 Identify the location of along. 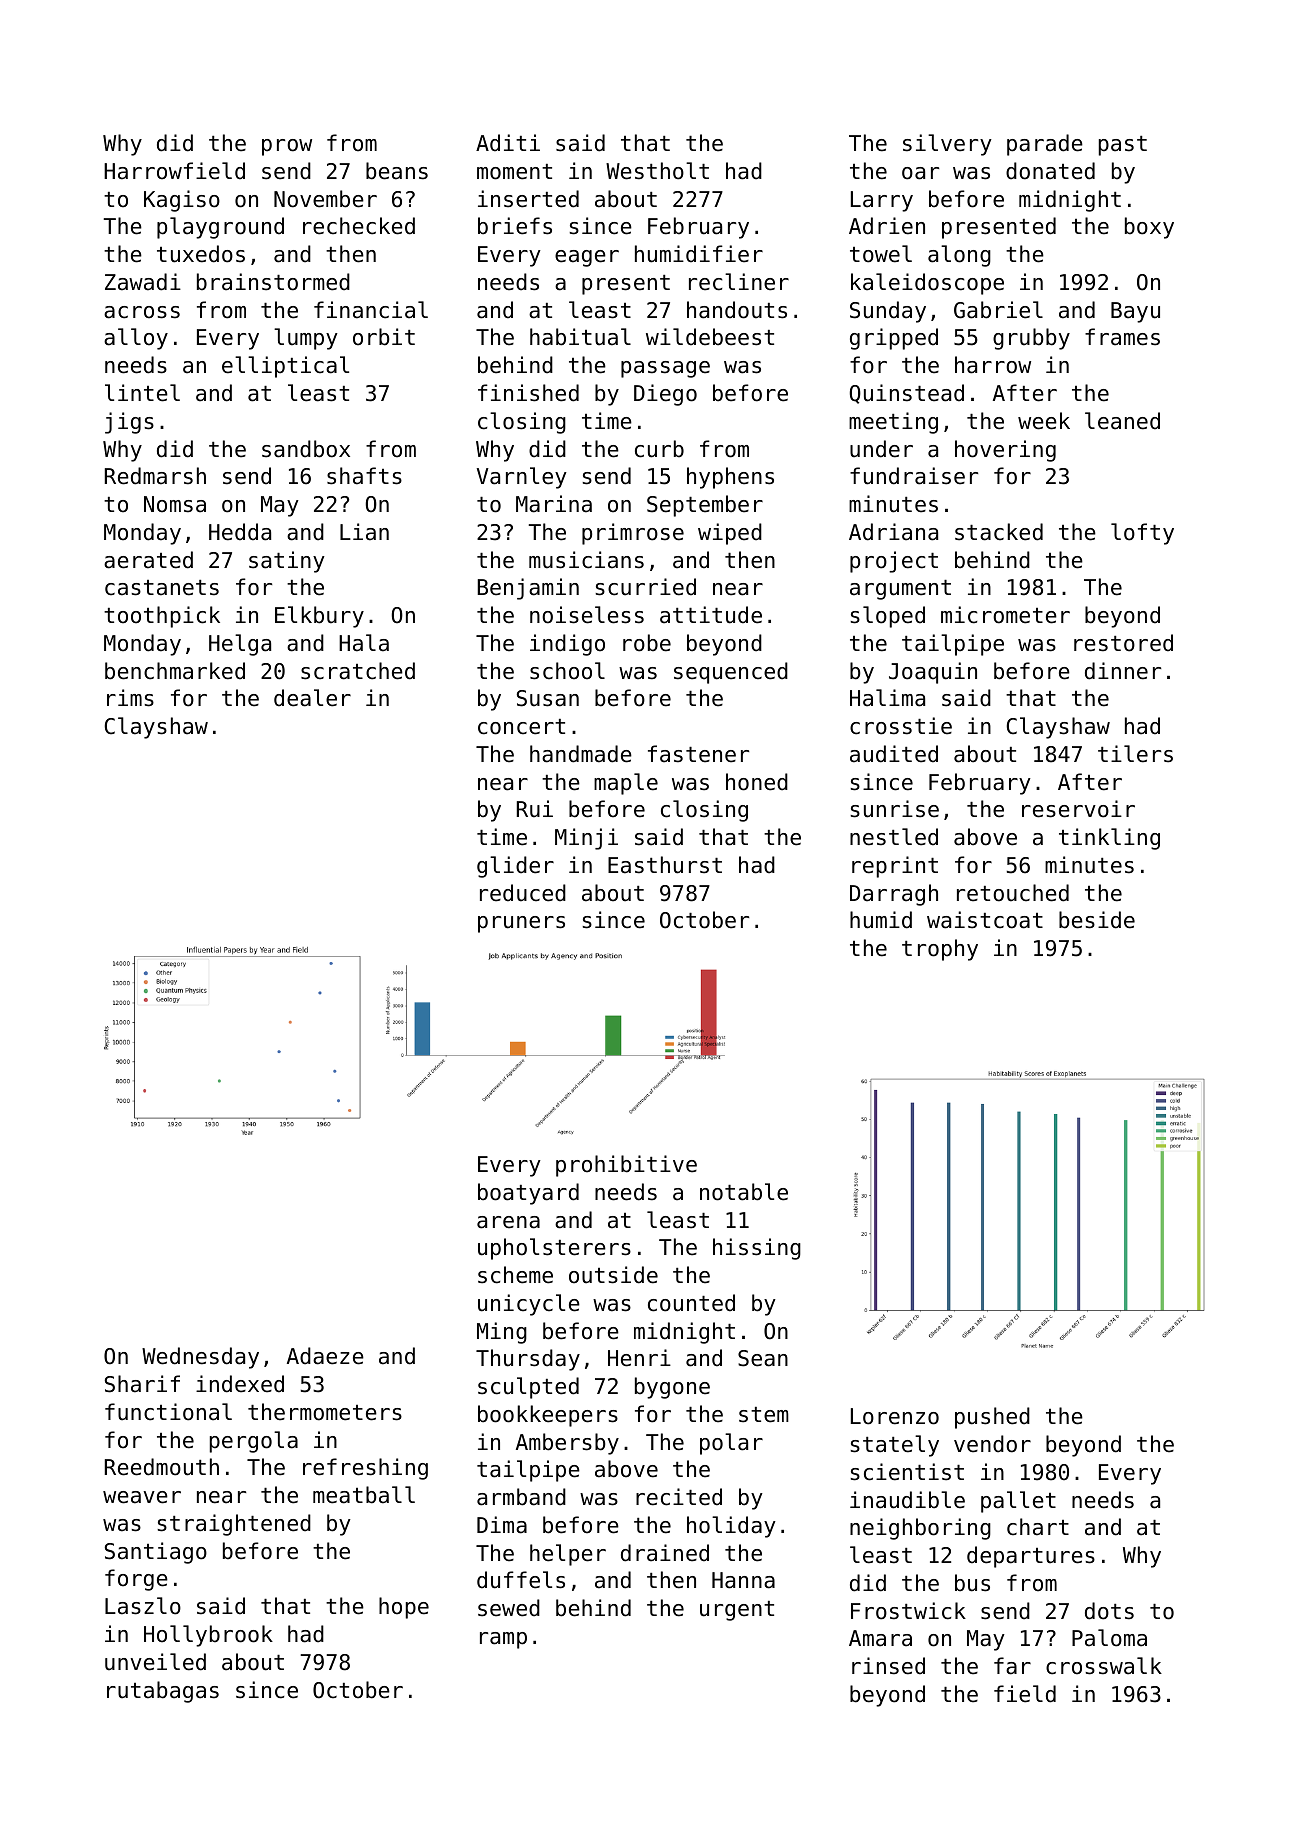
(959, 256).
